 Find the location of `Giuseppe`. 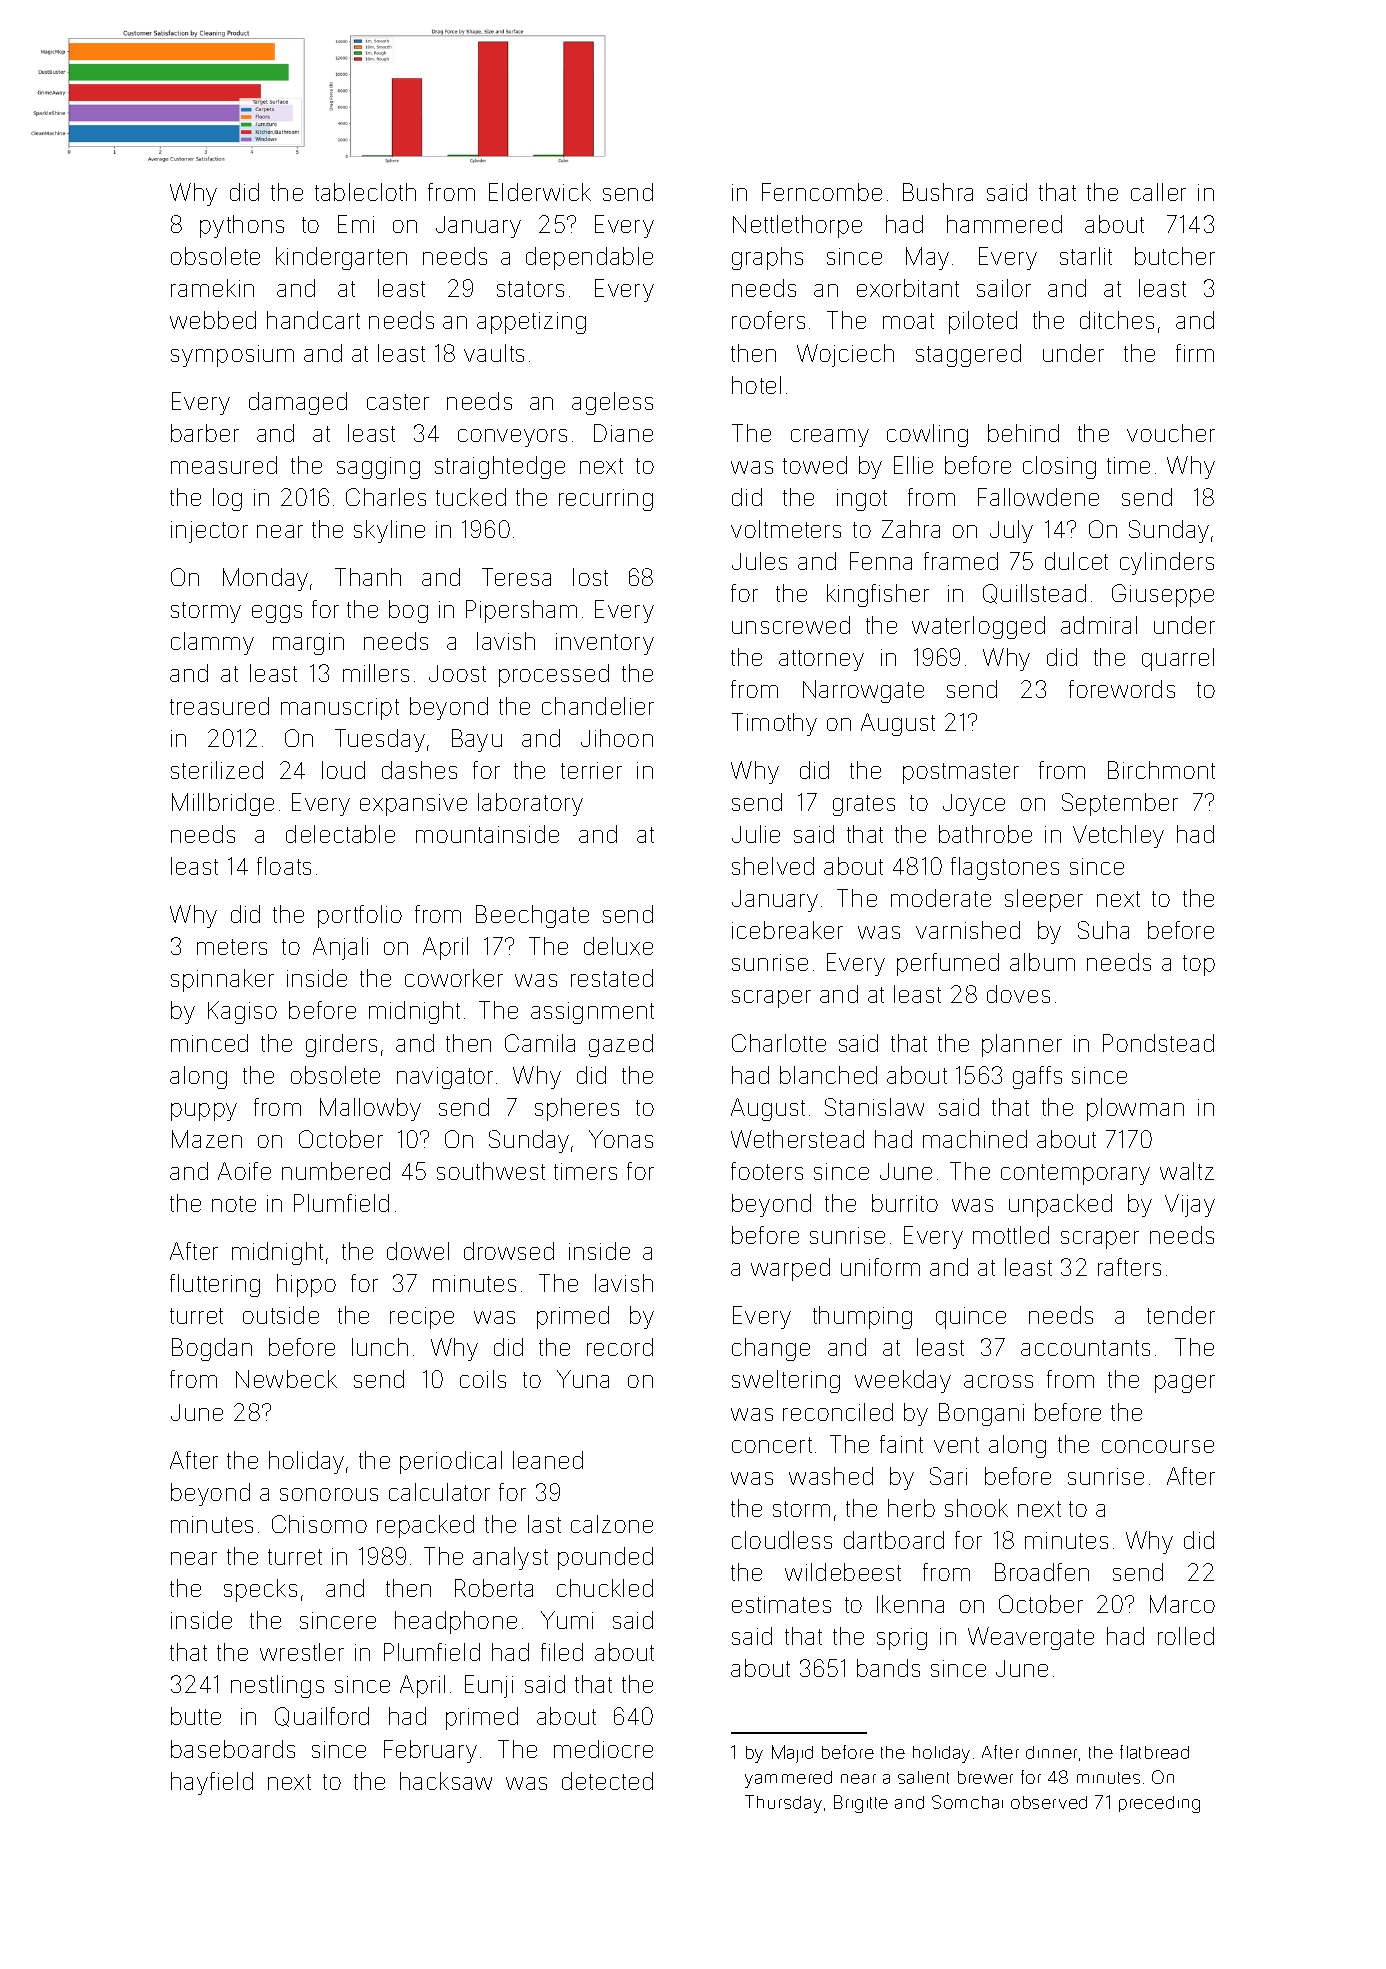

Giuseppe is located at coordinates (1163, 595).
